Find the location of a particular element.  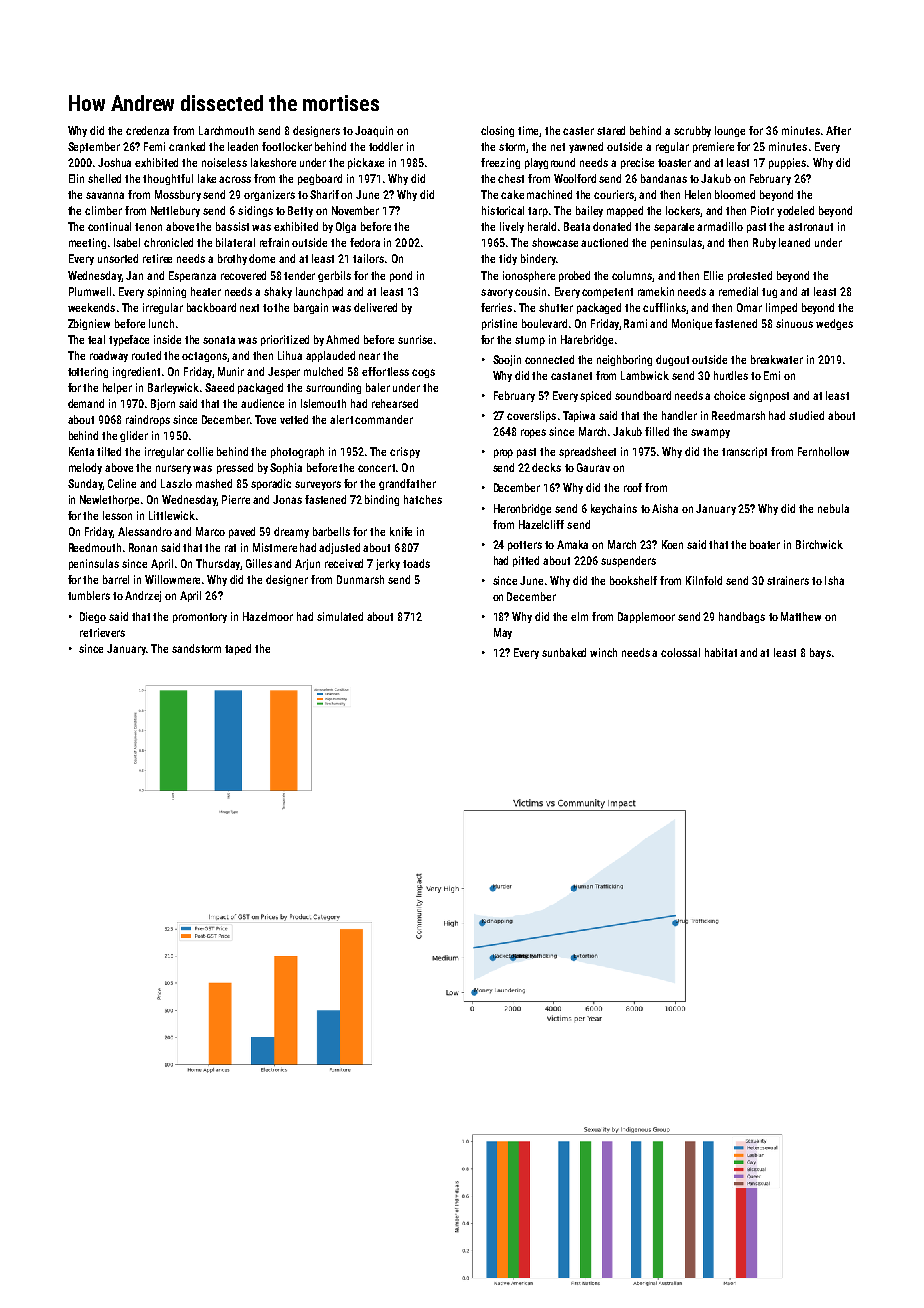

connected is located at coordinates (549, 359).
